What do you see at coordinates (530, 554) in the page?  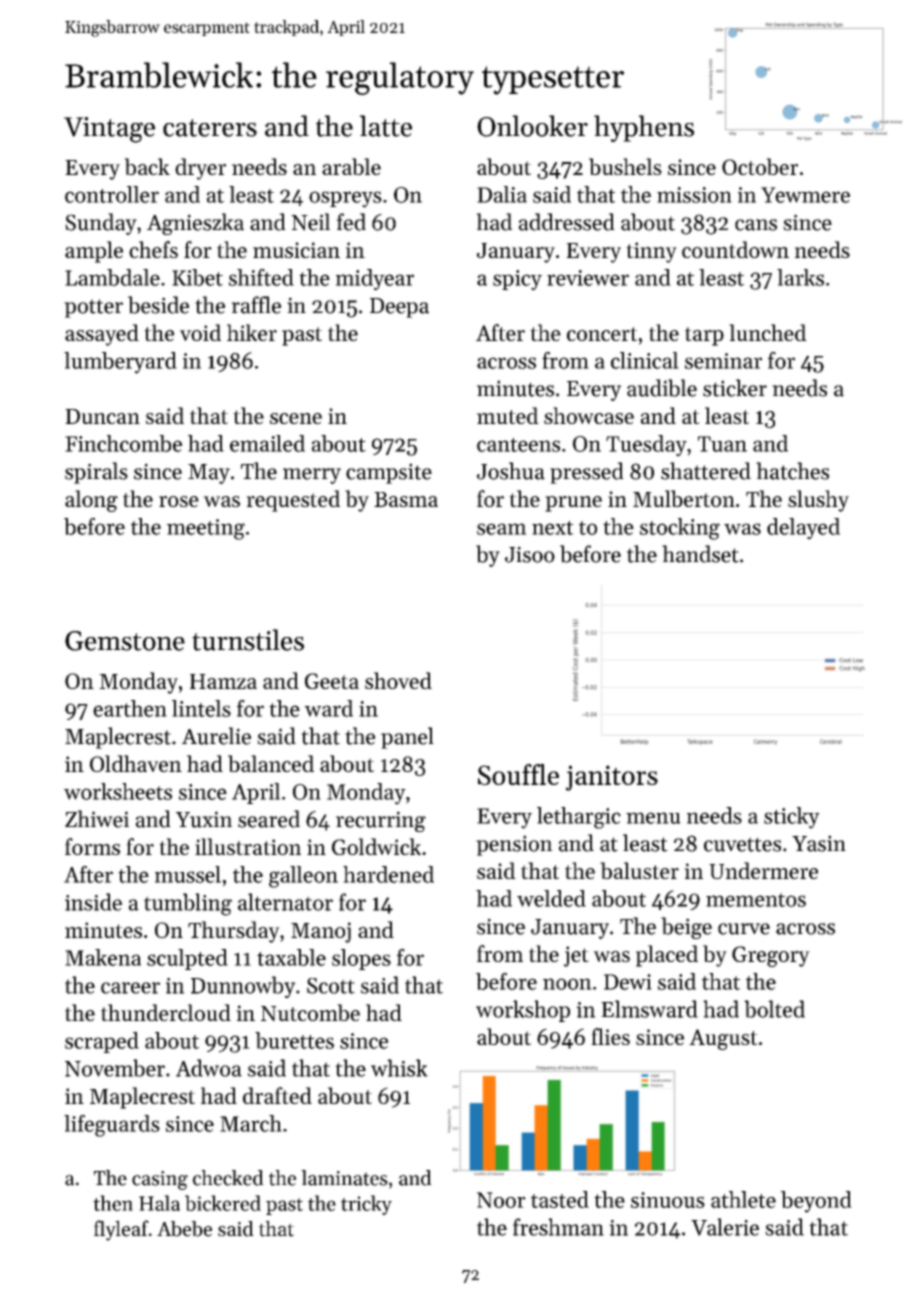 I see `Jisoo` at bounding box center [530, 554].
